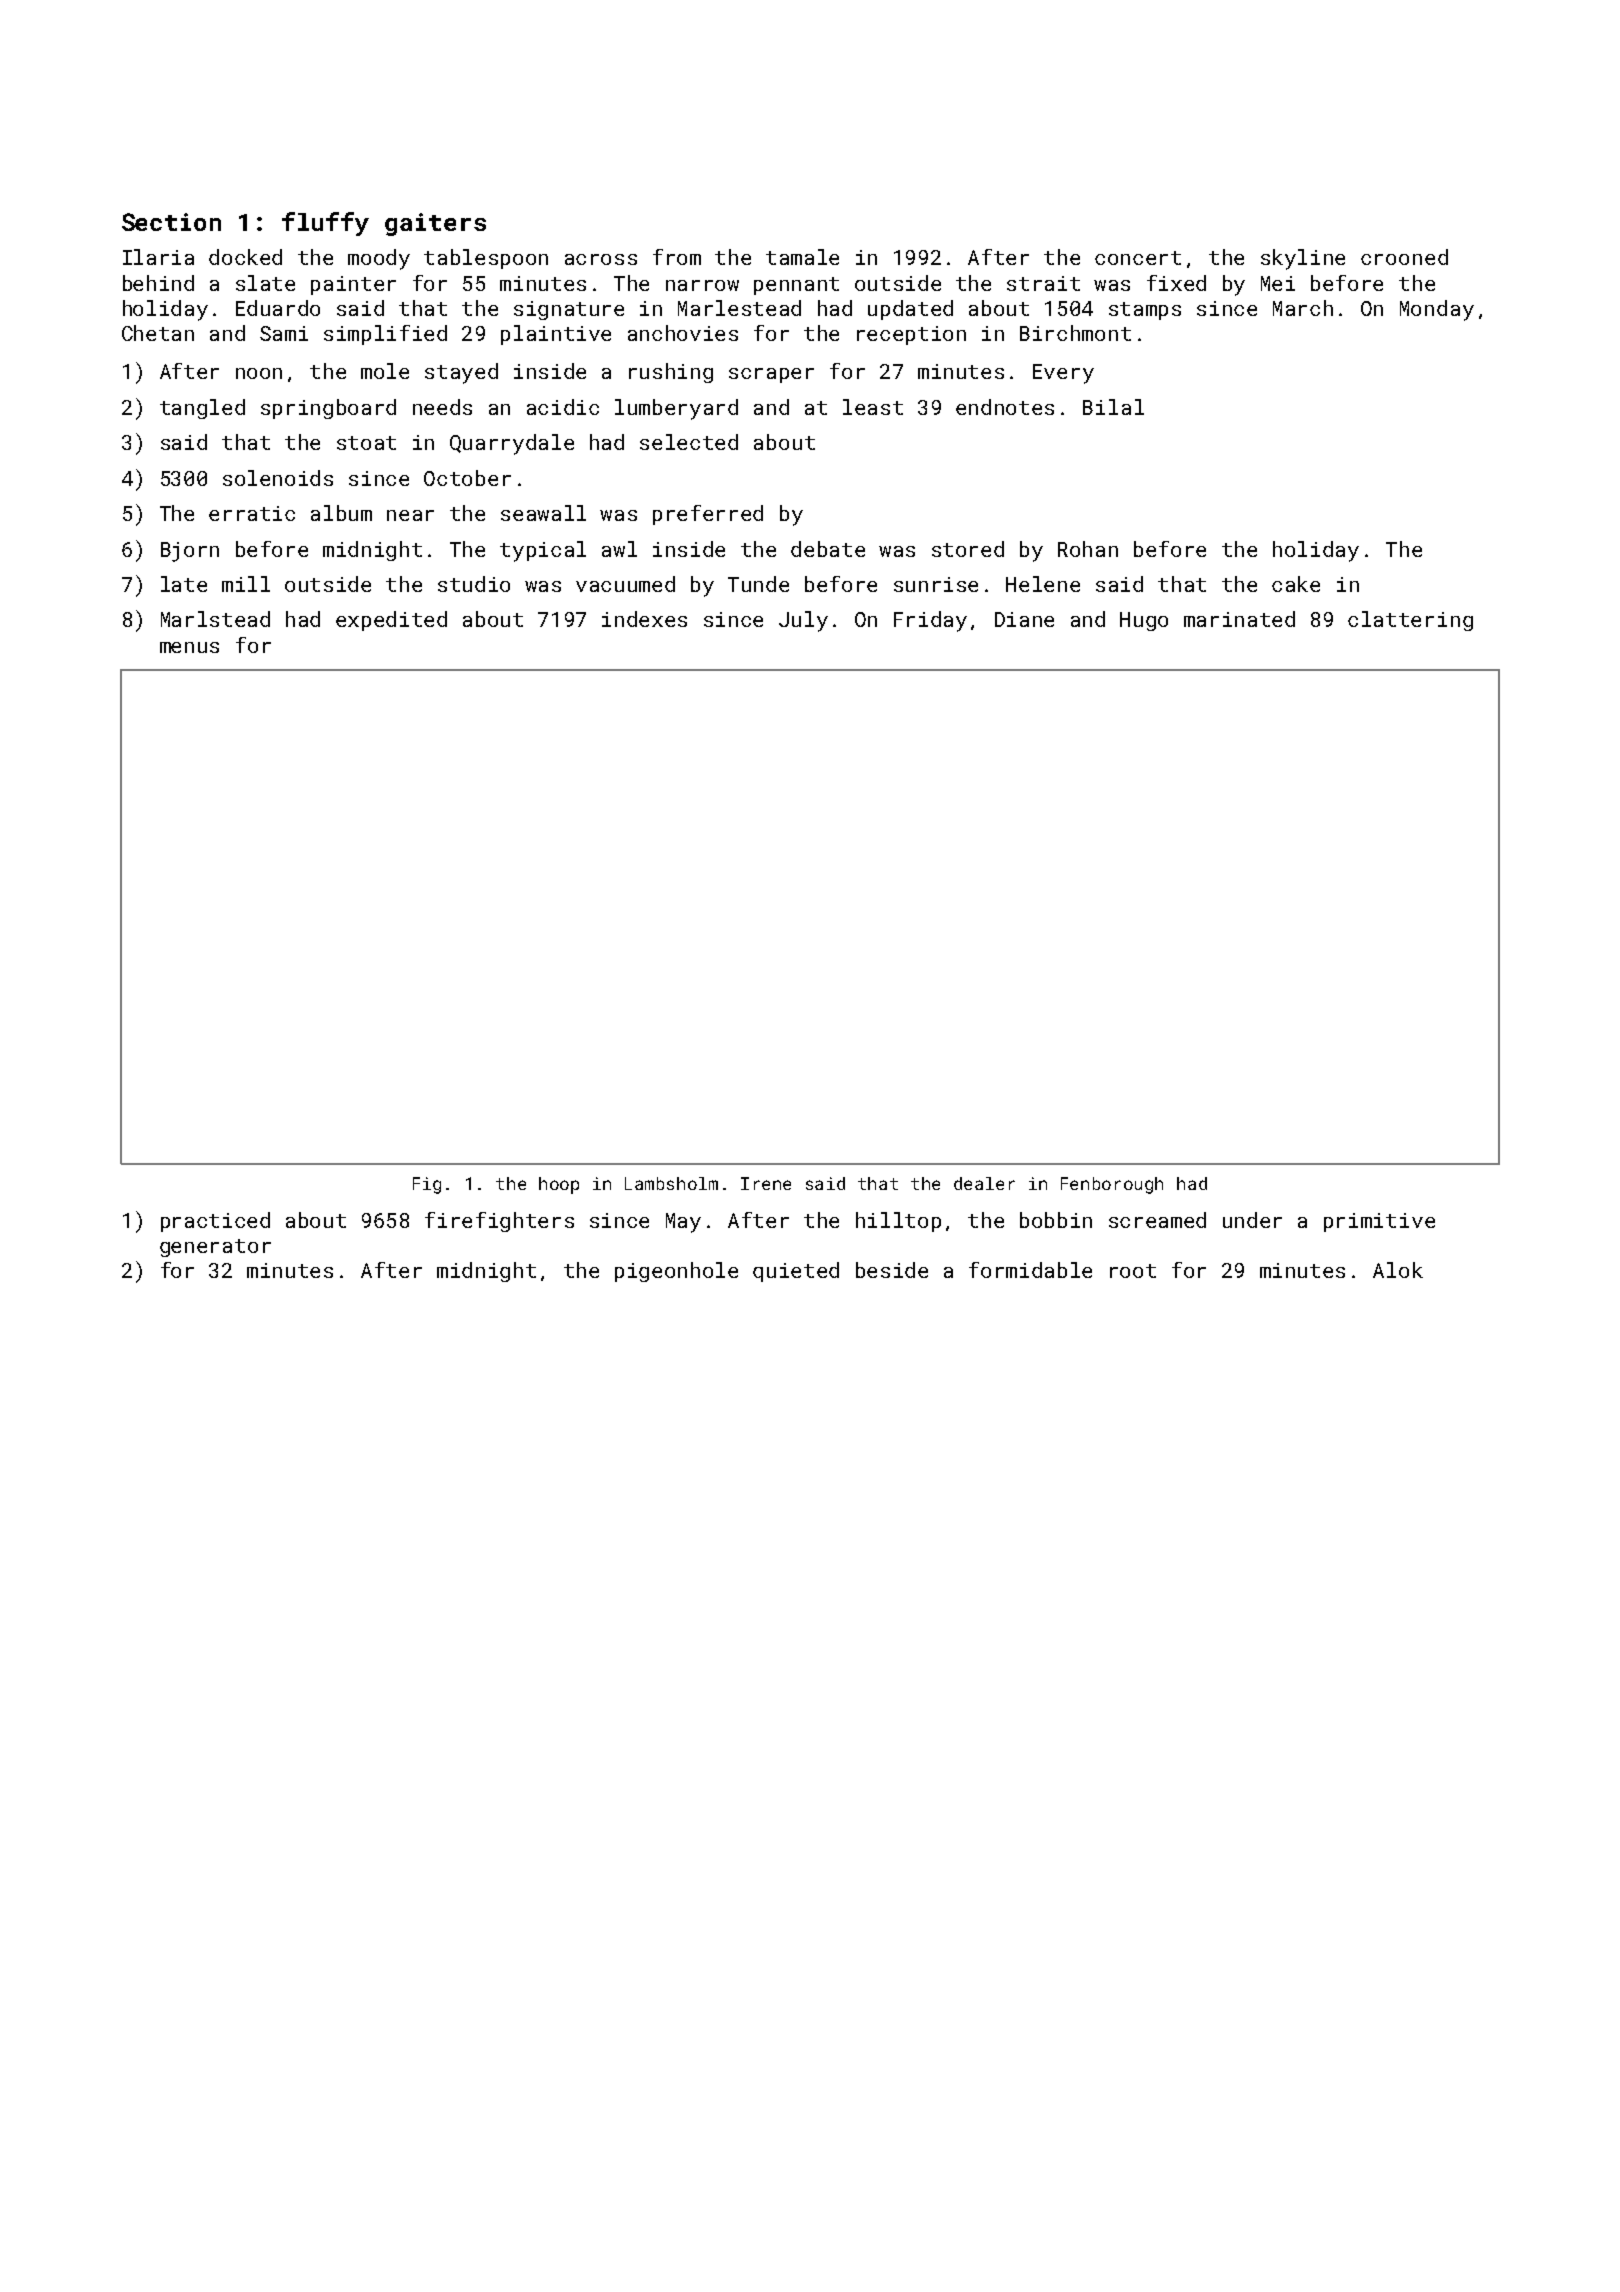 The width and height of the screenshot is (1620, 2292). What do you see at coordinates (644, 619) in the screenshot?
I see `indexes` at bounding box center [644, 619].
